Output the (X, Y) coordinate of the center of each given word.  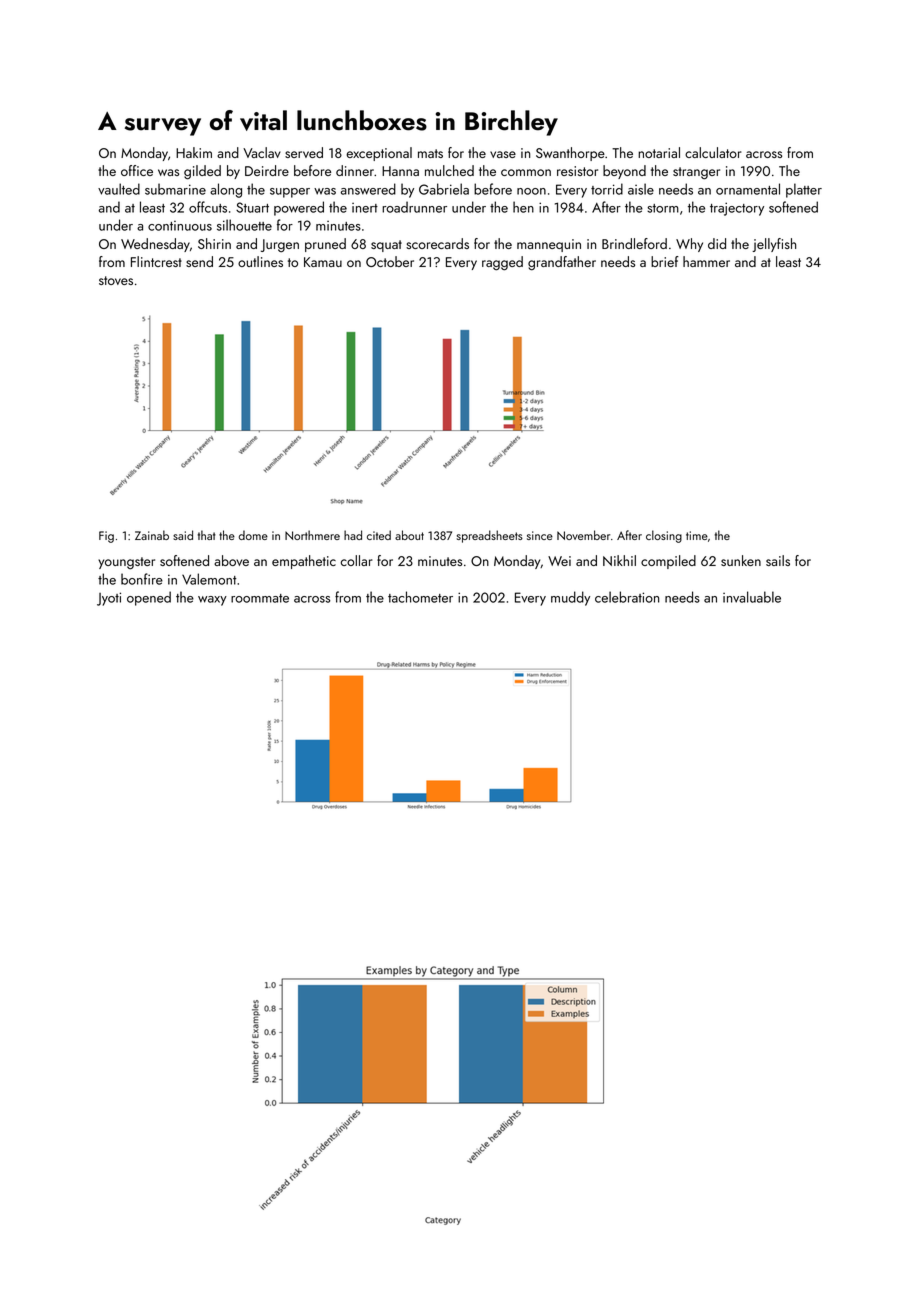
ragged (502, 263)
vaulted (119, 189)
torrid (607, 189)
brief (665, 261)
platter (804, 190)
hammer (706, 261)
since (540, 535)
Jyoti (109, 599)
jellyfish (774, 245)
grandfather (562, 263)
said (183, 535)
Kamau (323, 262)
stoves (116, 280)
